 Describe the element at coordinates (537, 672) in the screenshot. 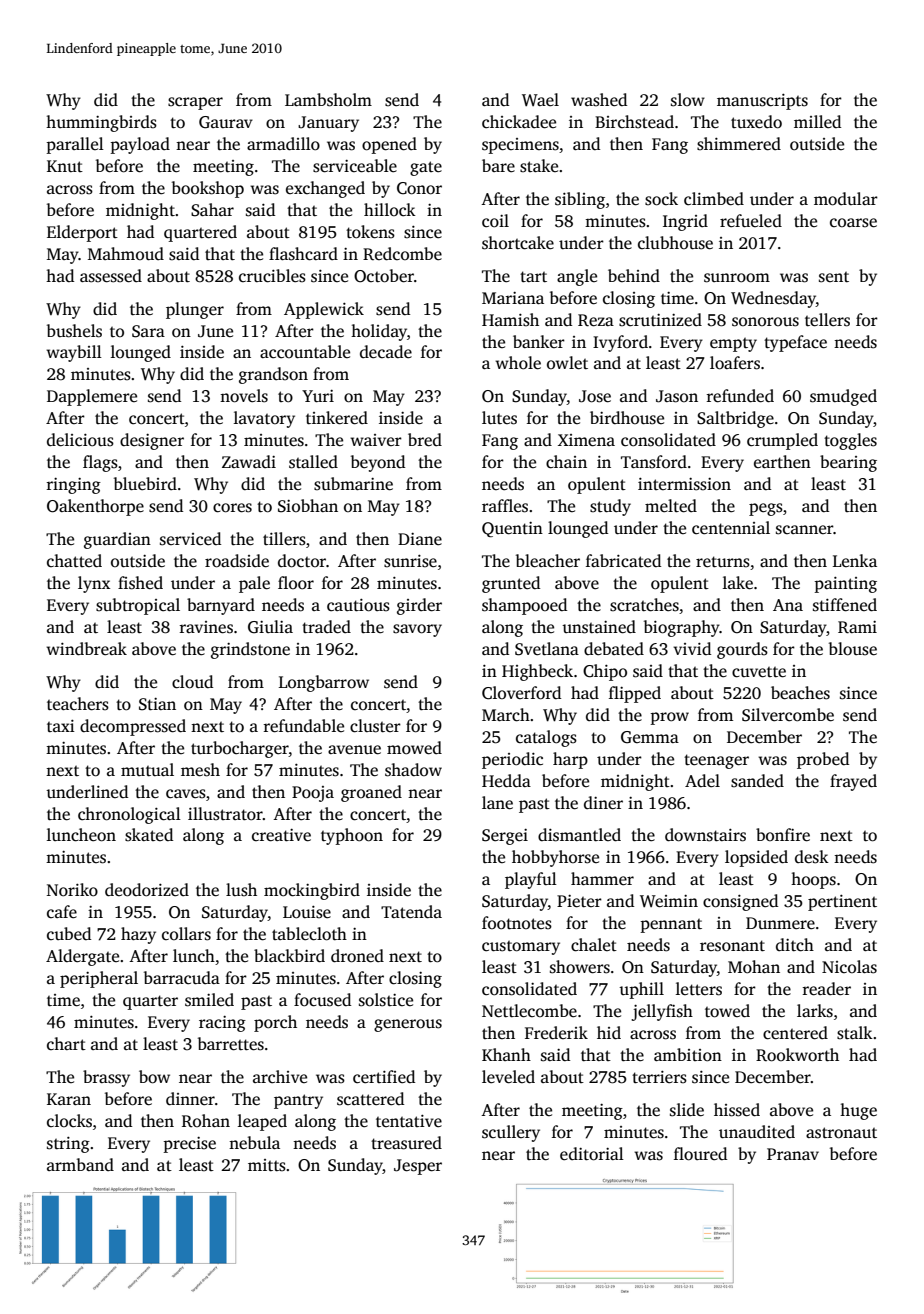

I see `Highbeck` at that location.
